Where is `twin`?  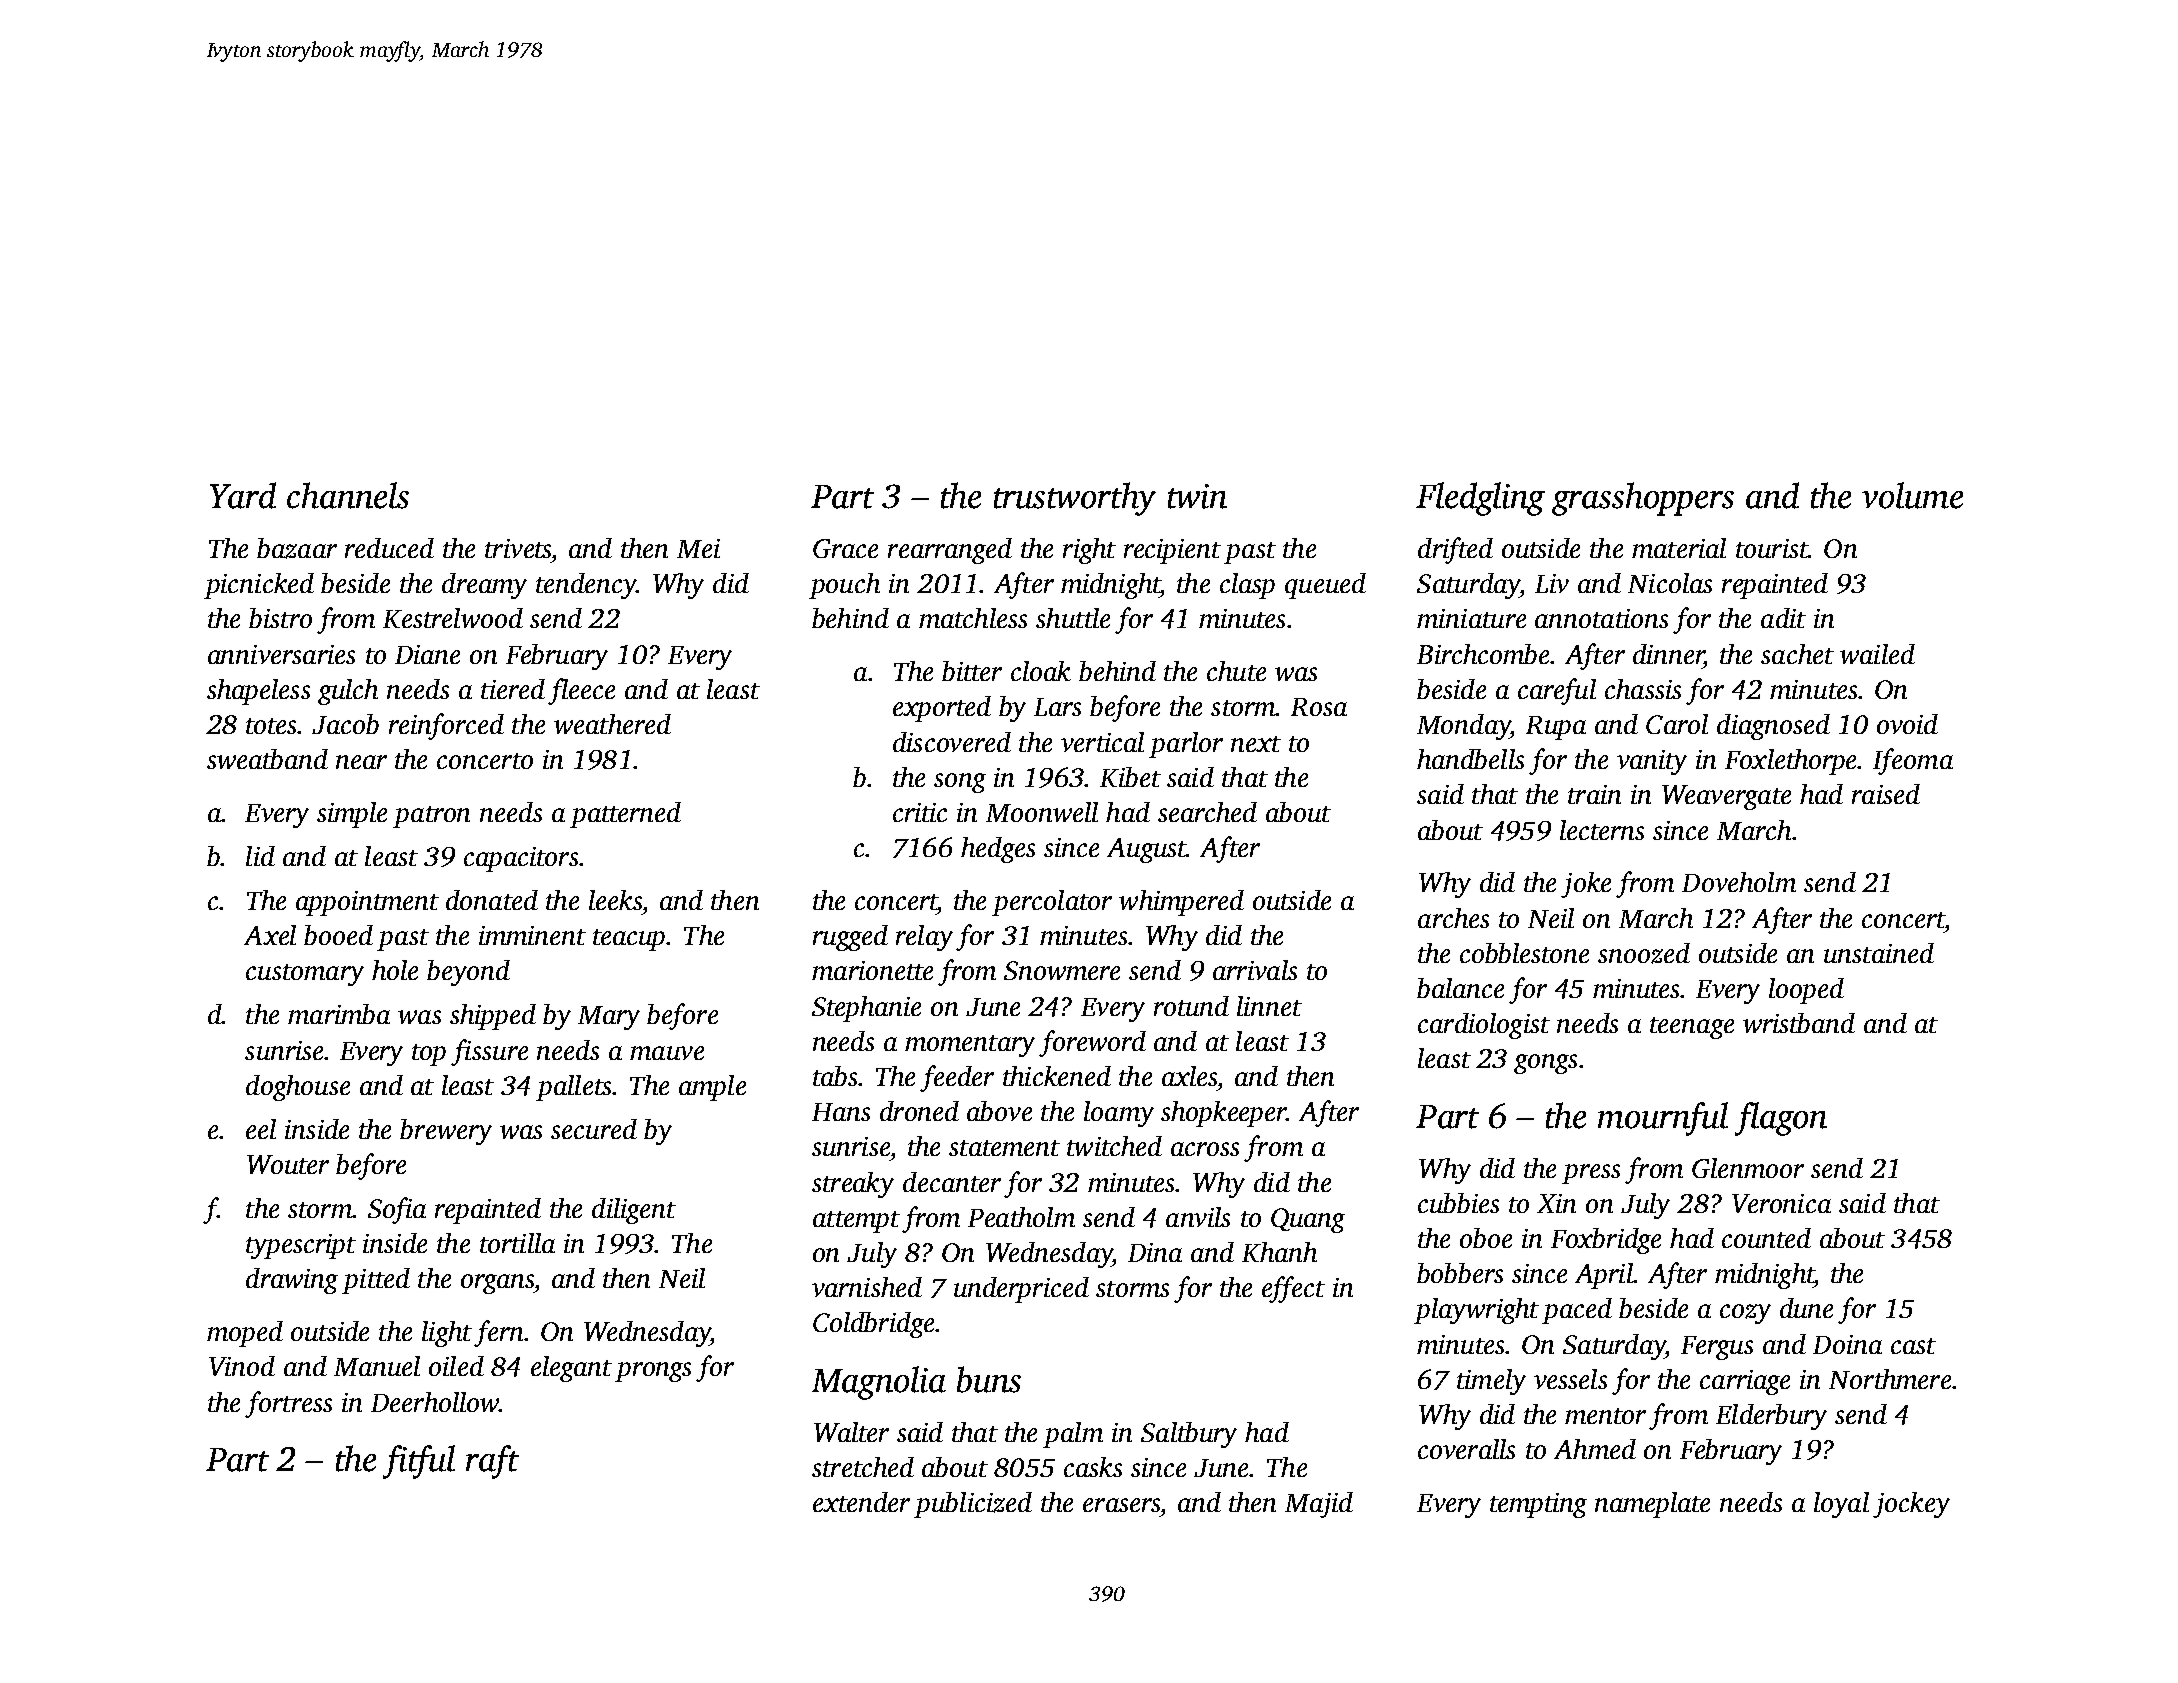 twin is located at coordinates (1197, 496).
